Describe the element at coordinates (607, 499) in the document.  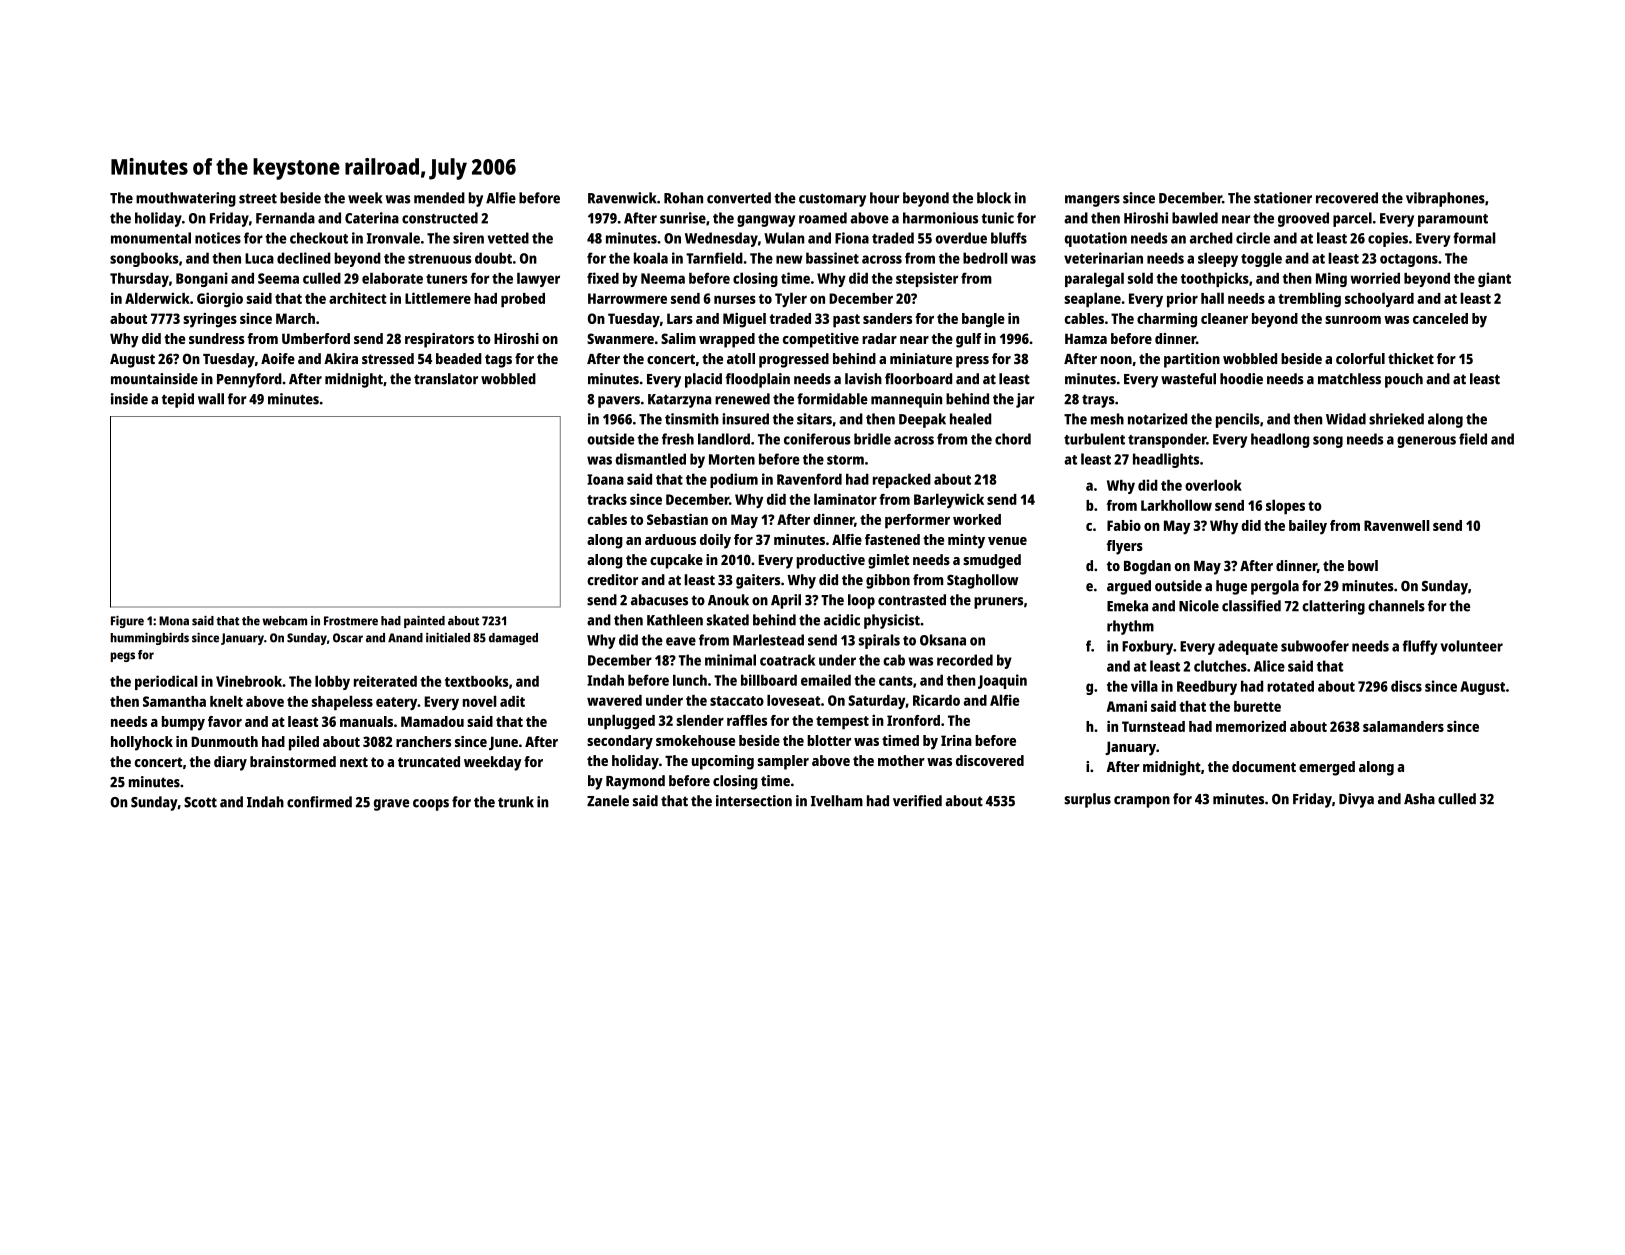
I see `tracks` at that location.
